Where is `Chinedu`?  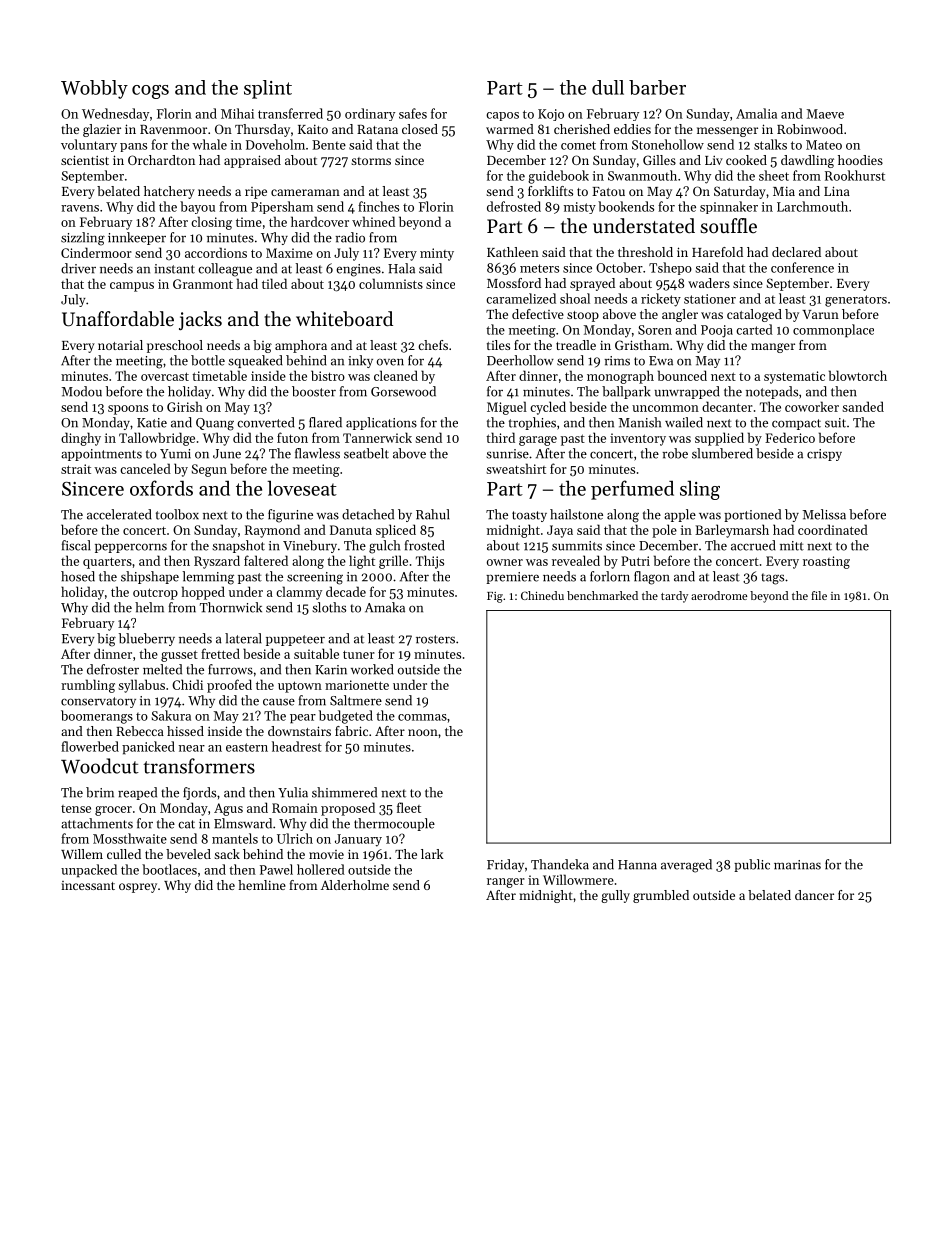
Chinedu is located at coordinates (542, 595).
